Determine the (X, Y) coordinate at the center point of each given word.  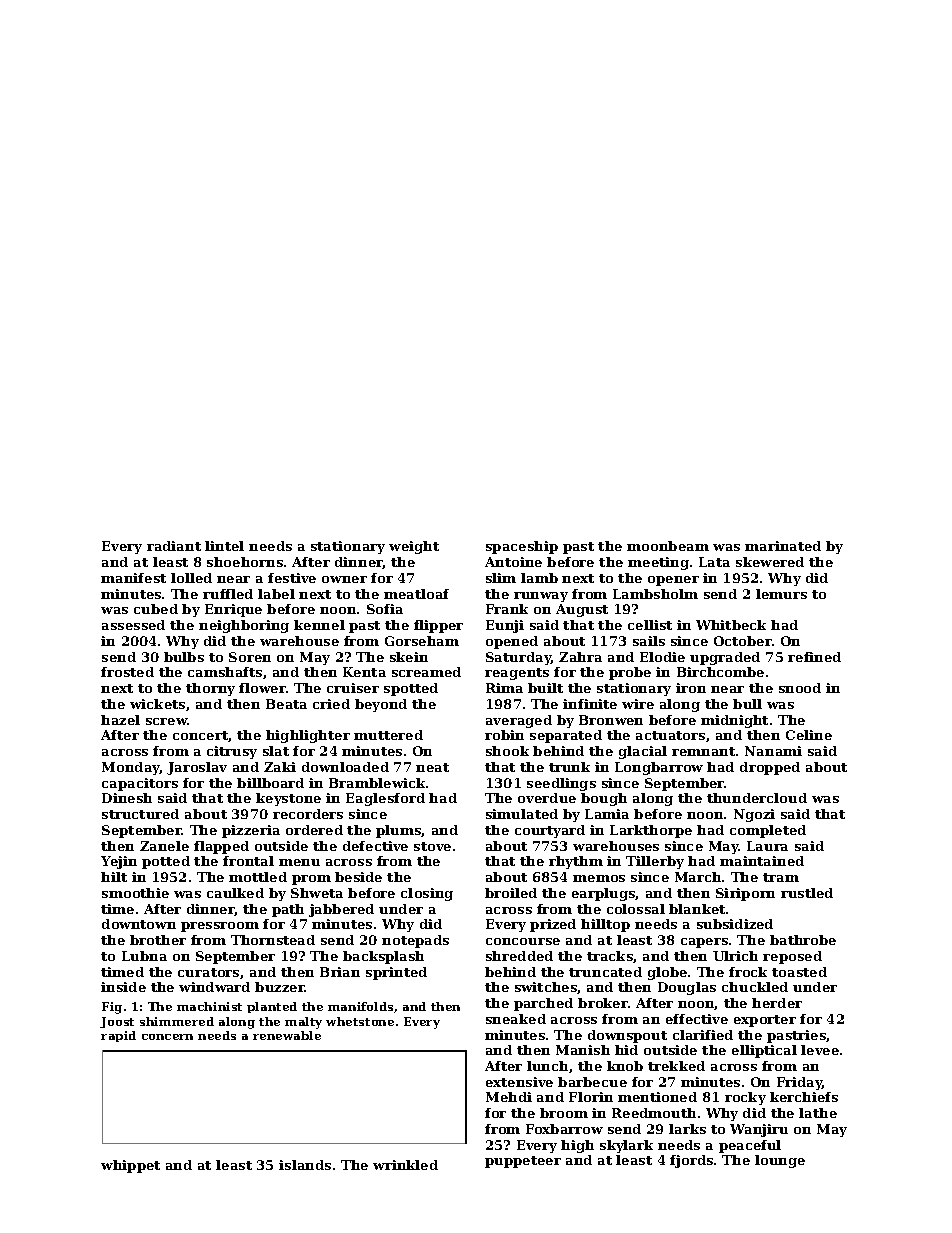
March (698, 877)
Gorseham (422, 641)
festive (292, 578)
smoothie (135, 893)
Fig (112, 1008)
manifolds (360, 1006)
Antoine (513, 562)
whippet (130, 1166)
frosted (127, 672)
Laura (767, 846)
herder (777, 1003)
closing (427, 894)
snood (800, 688)
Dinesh (127, 798)
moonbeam (668, 546)
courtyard (550, 831)
